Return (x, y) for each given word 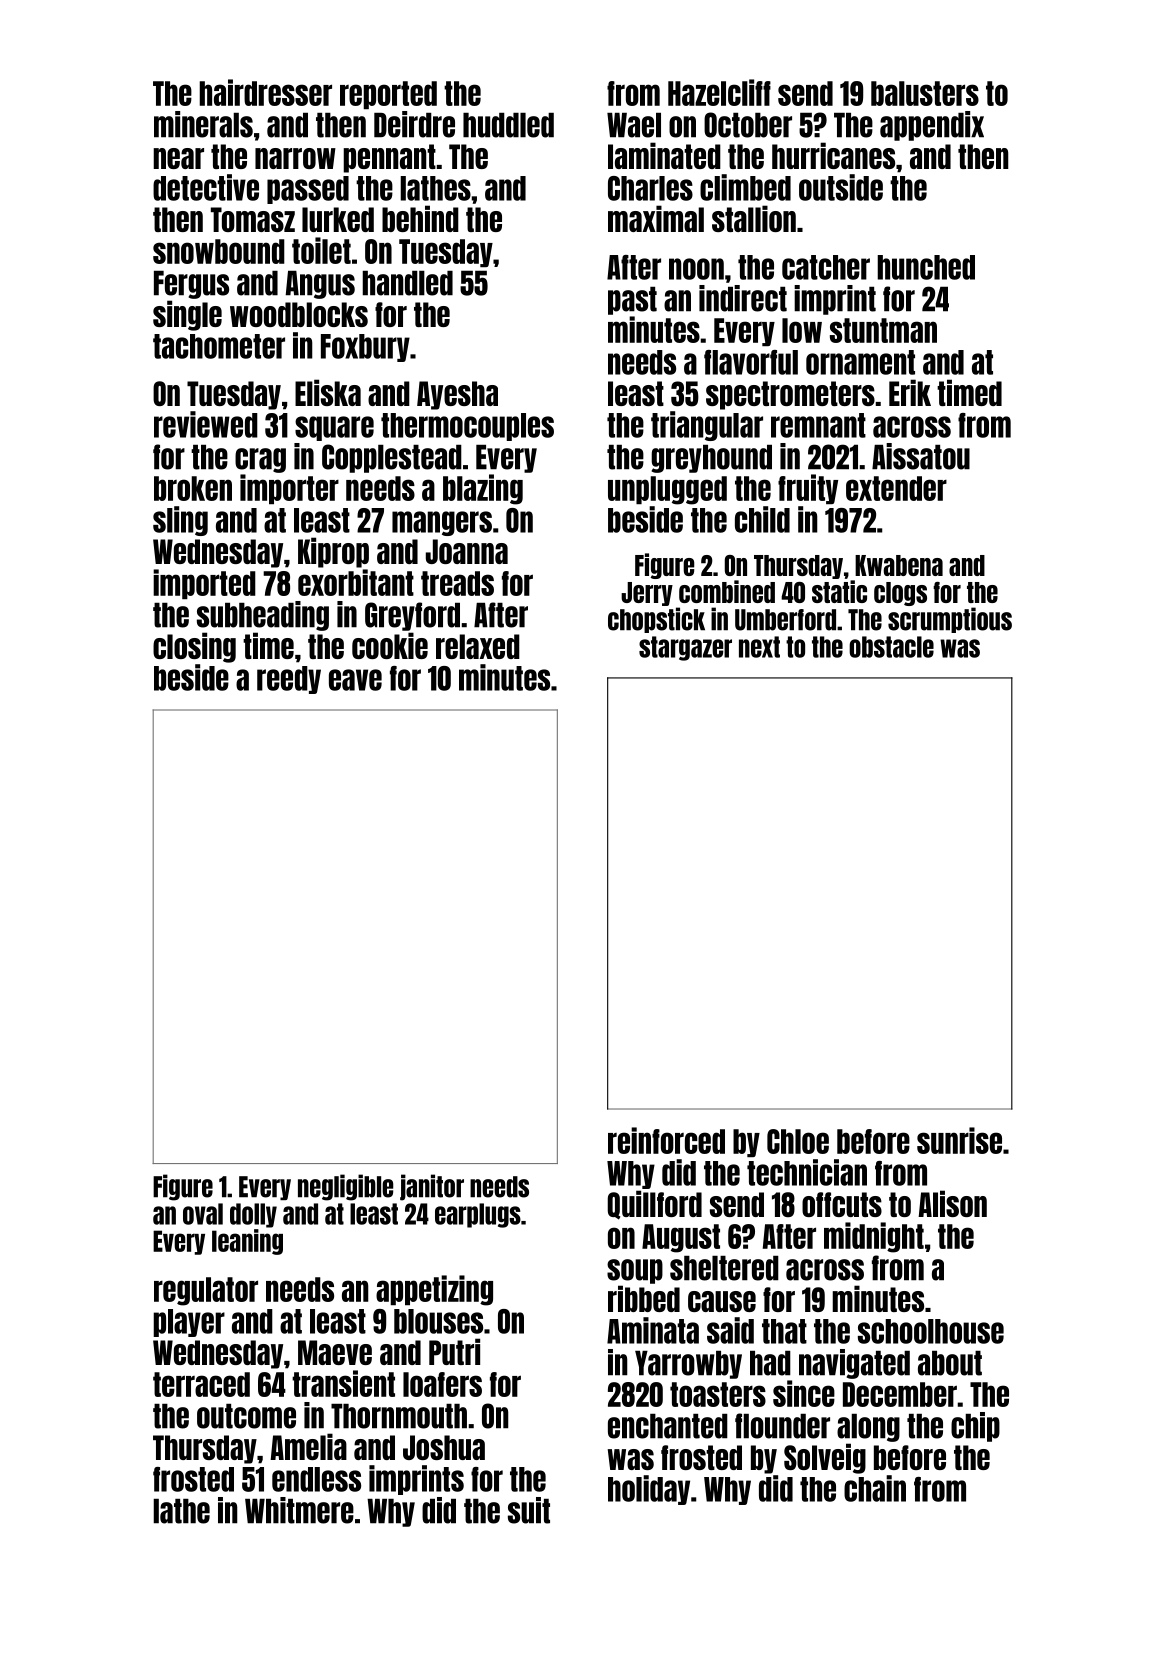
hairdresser (265, 92)
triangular (707, 426)
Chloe (798, 1141)
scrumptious (950, 620)
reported (388, 95)
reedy (289, 680)
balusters (925, 93)
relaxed (478, 646)
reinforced (666, 1140)
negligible (345, 1187)
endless (316, 1479)
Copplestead (392, 458)
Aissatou (921, 456)
